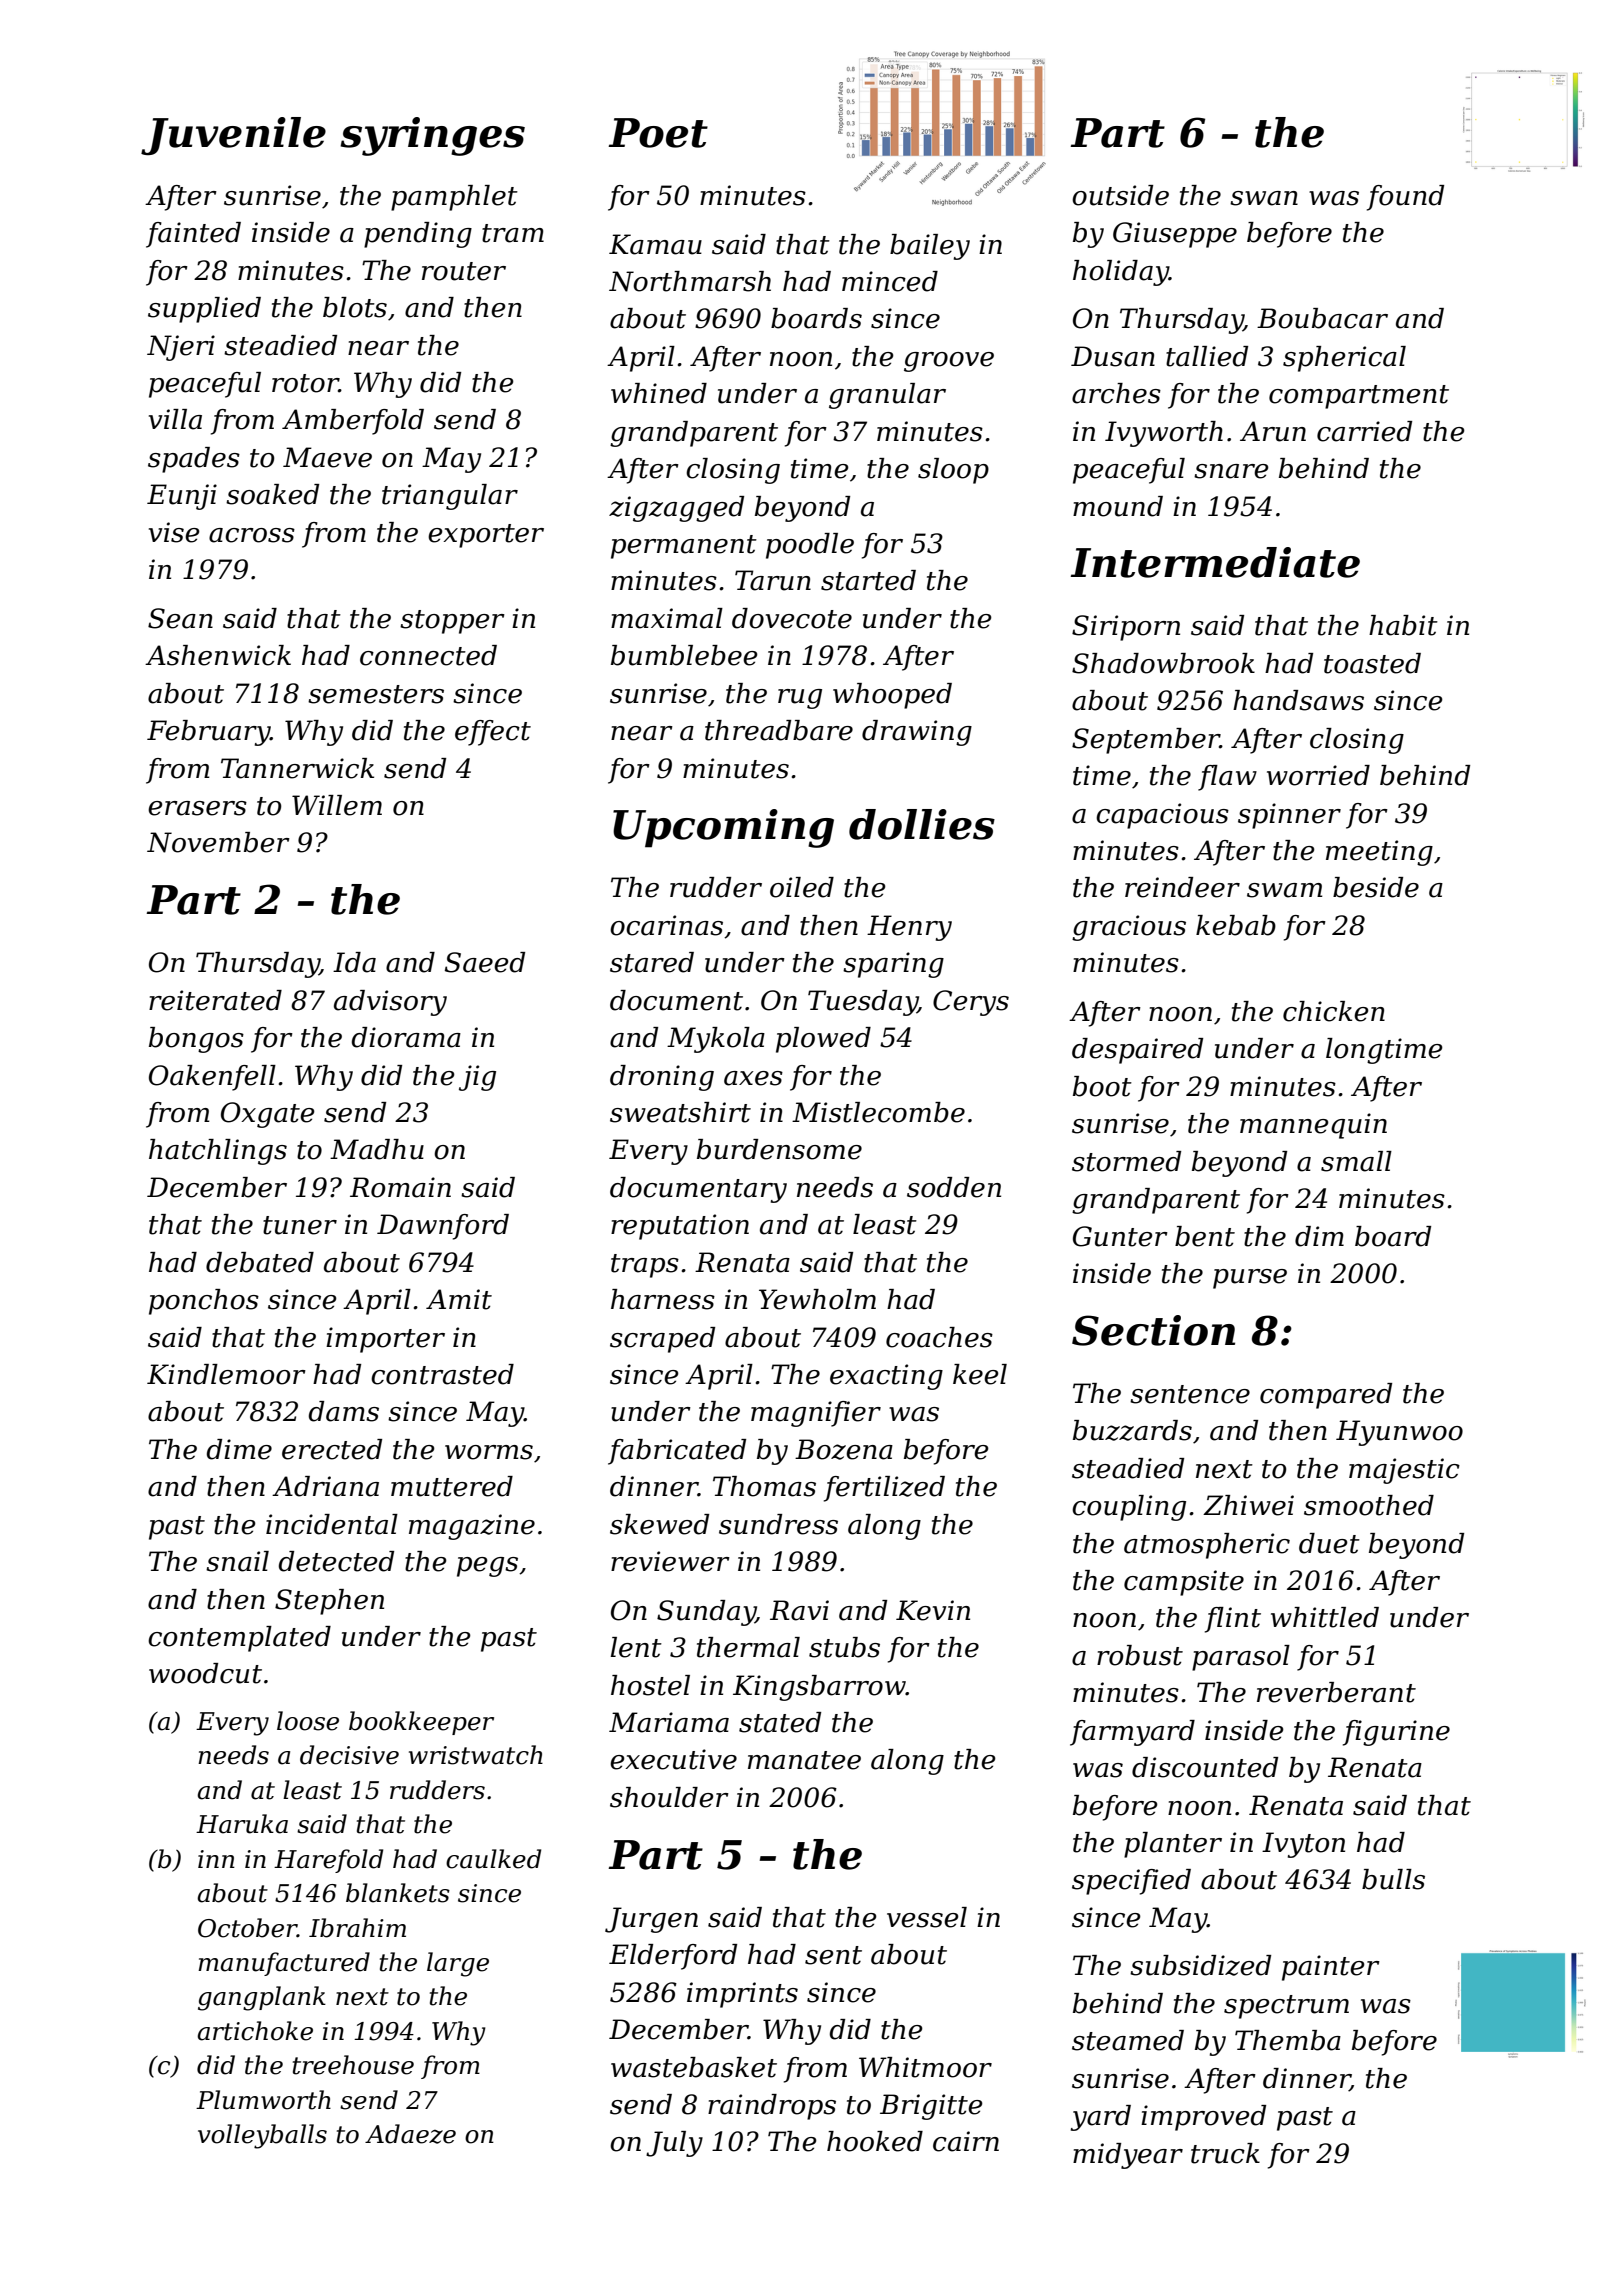 The width and height of the screenshot is (1620, 2292). Describe the element at coordinates (1405, 198) in the screenshot. I see `found` at that location.
